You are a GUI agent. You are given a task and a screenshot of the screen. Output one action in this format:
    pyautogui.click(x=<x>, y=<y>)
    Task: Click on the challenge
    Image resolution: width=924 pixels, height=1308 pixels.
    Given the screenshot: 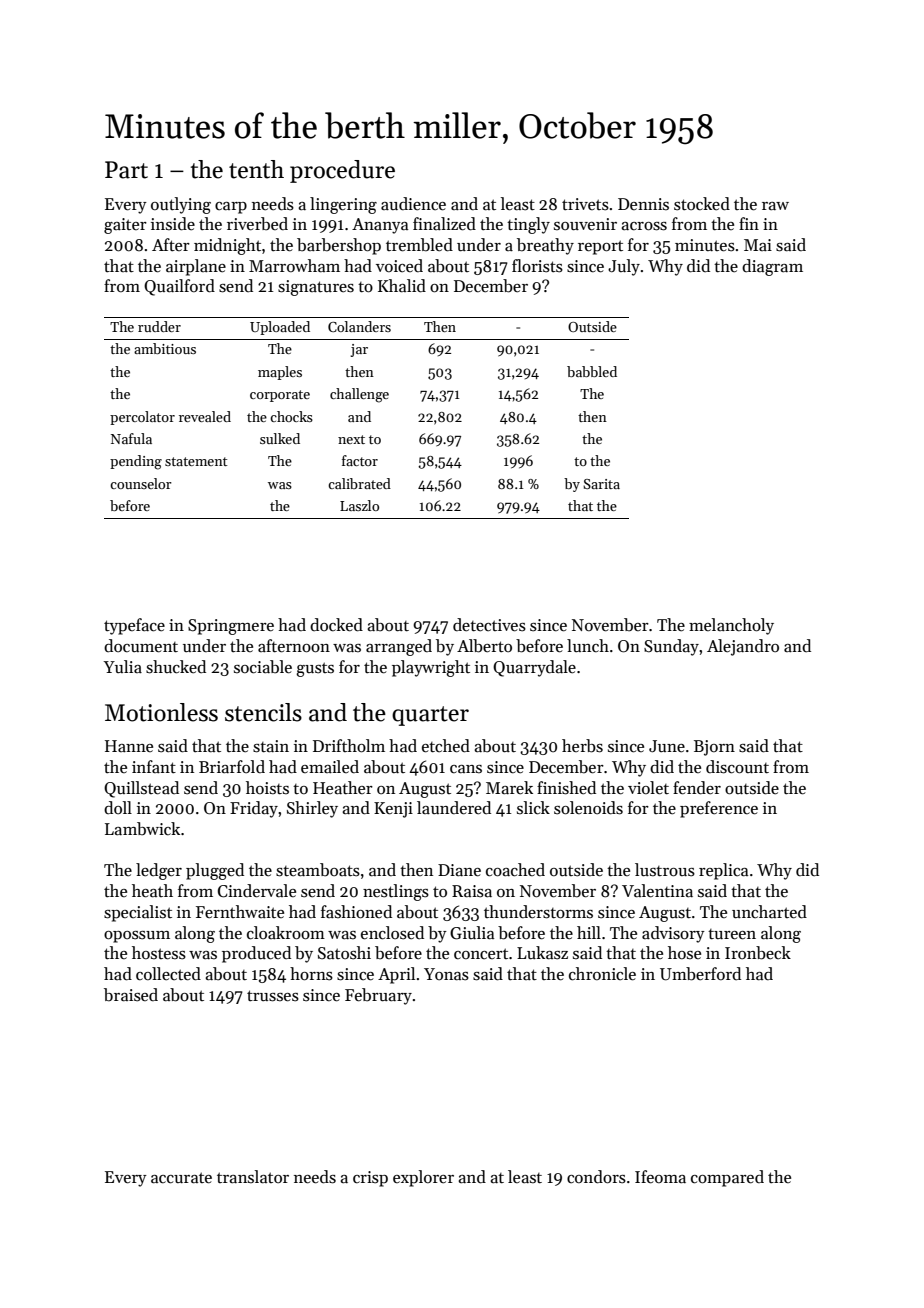 What is the action you would take?
    pyautogui.click(x=359, y=395)
